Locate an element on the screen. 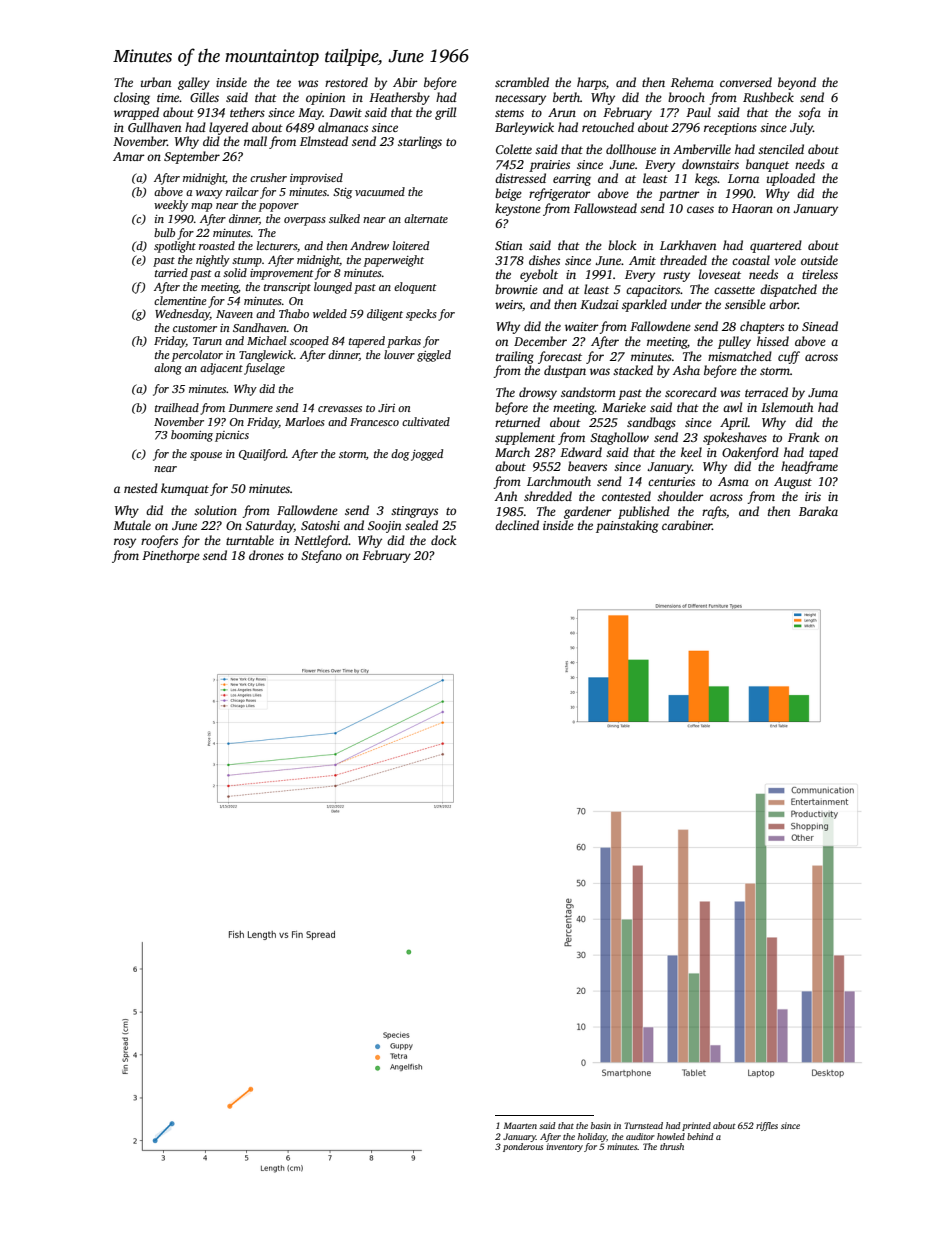  scrambled is located at coordinates (522, 82).
